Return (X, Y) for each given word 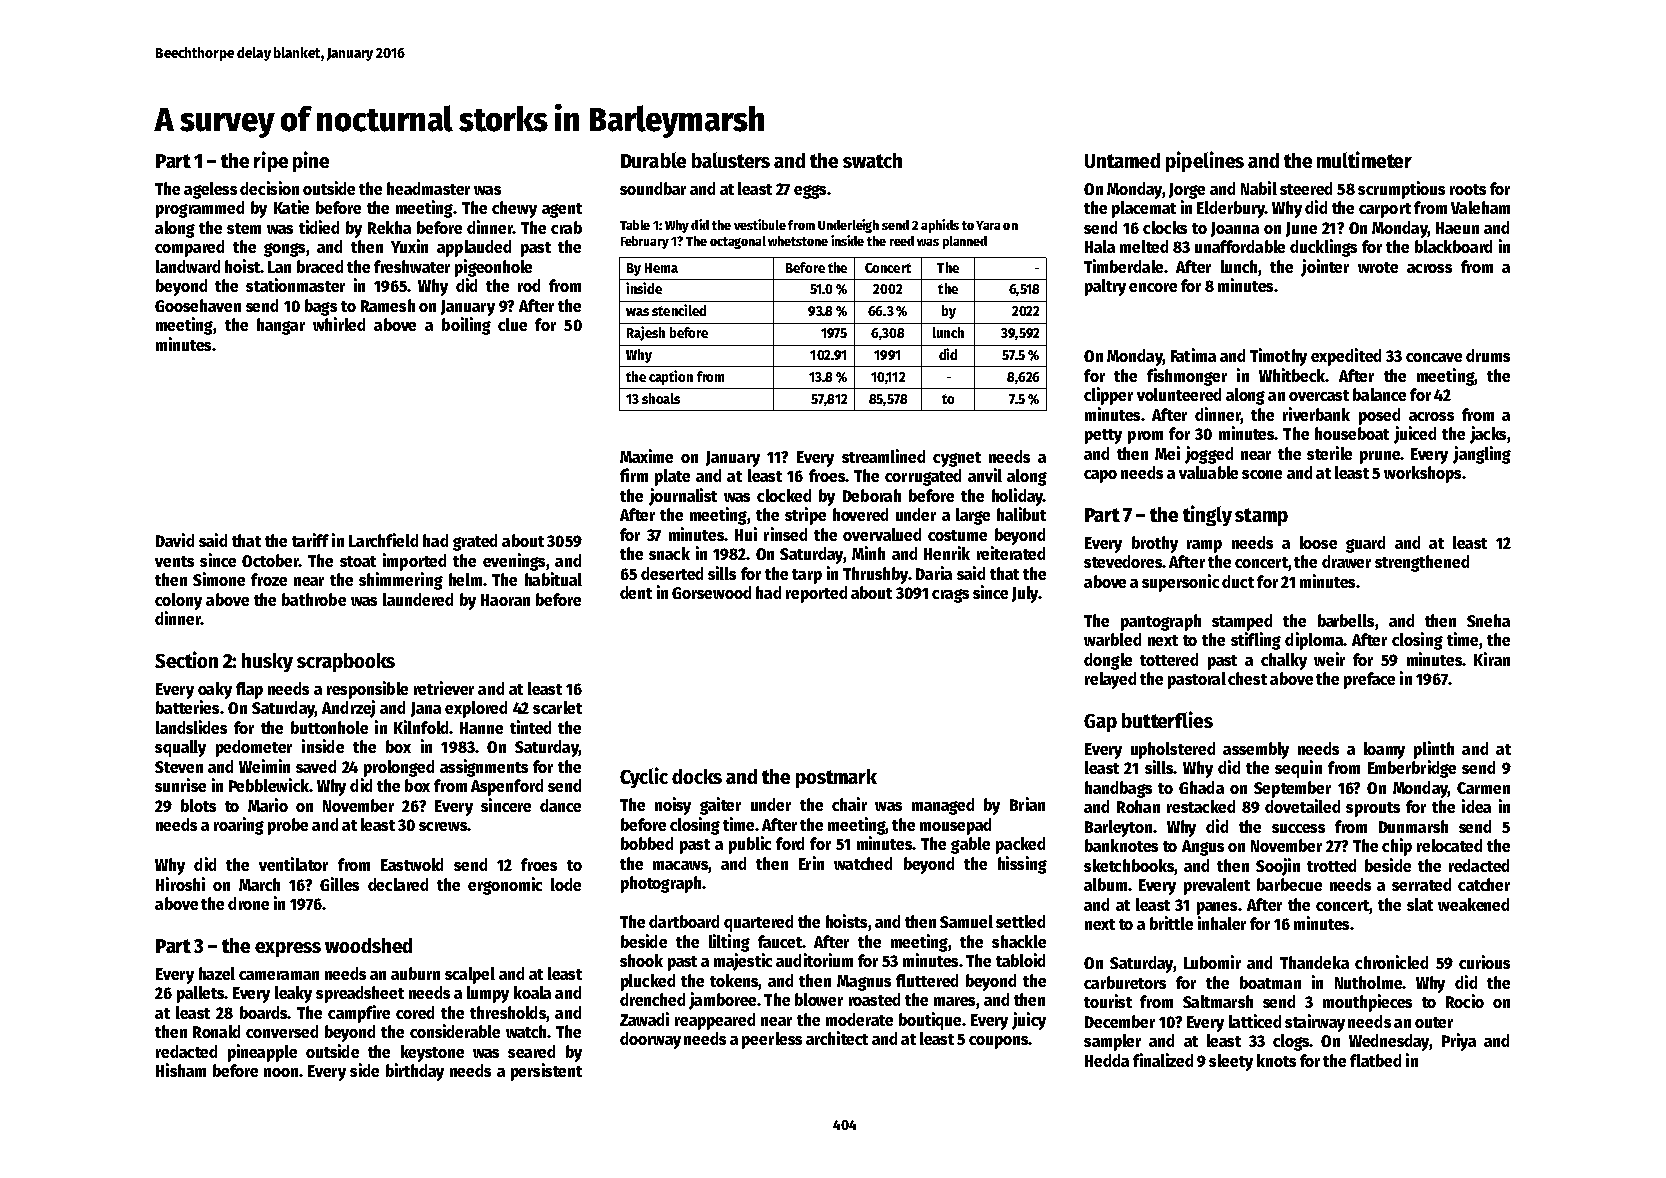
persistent (546, 1072)
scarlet (557, 707)
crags (950, 596)
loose (1318, 542)
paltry (1105, 287)
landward (188, 266)
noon (281, 1072)
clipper (1108, 396)
